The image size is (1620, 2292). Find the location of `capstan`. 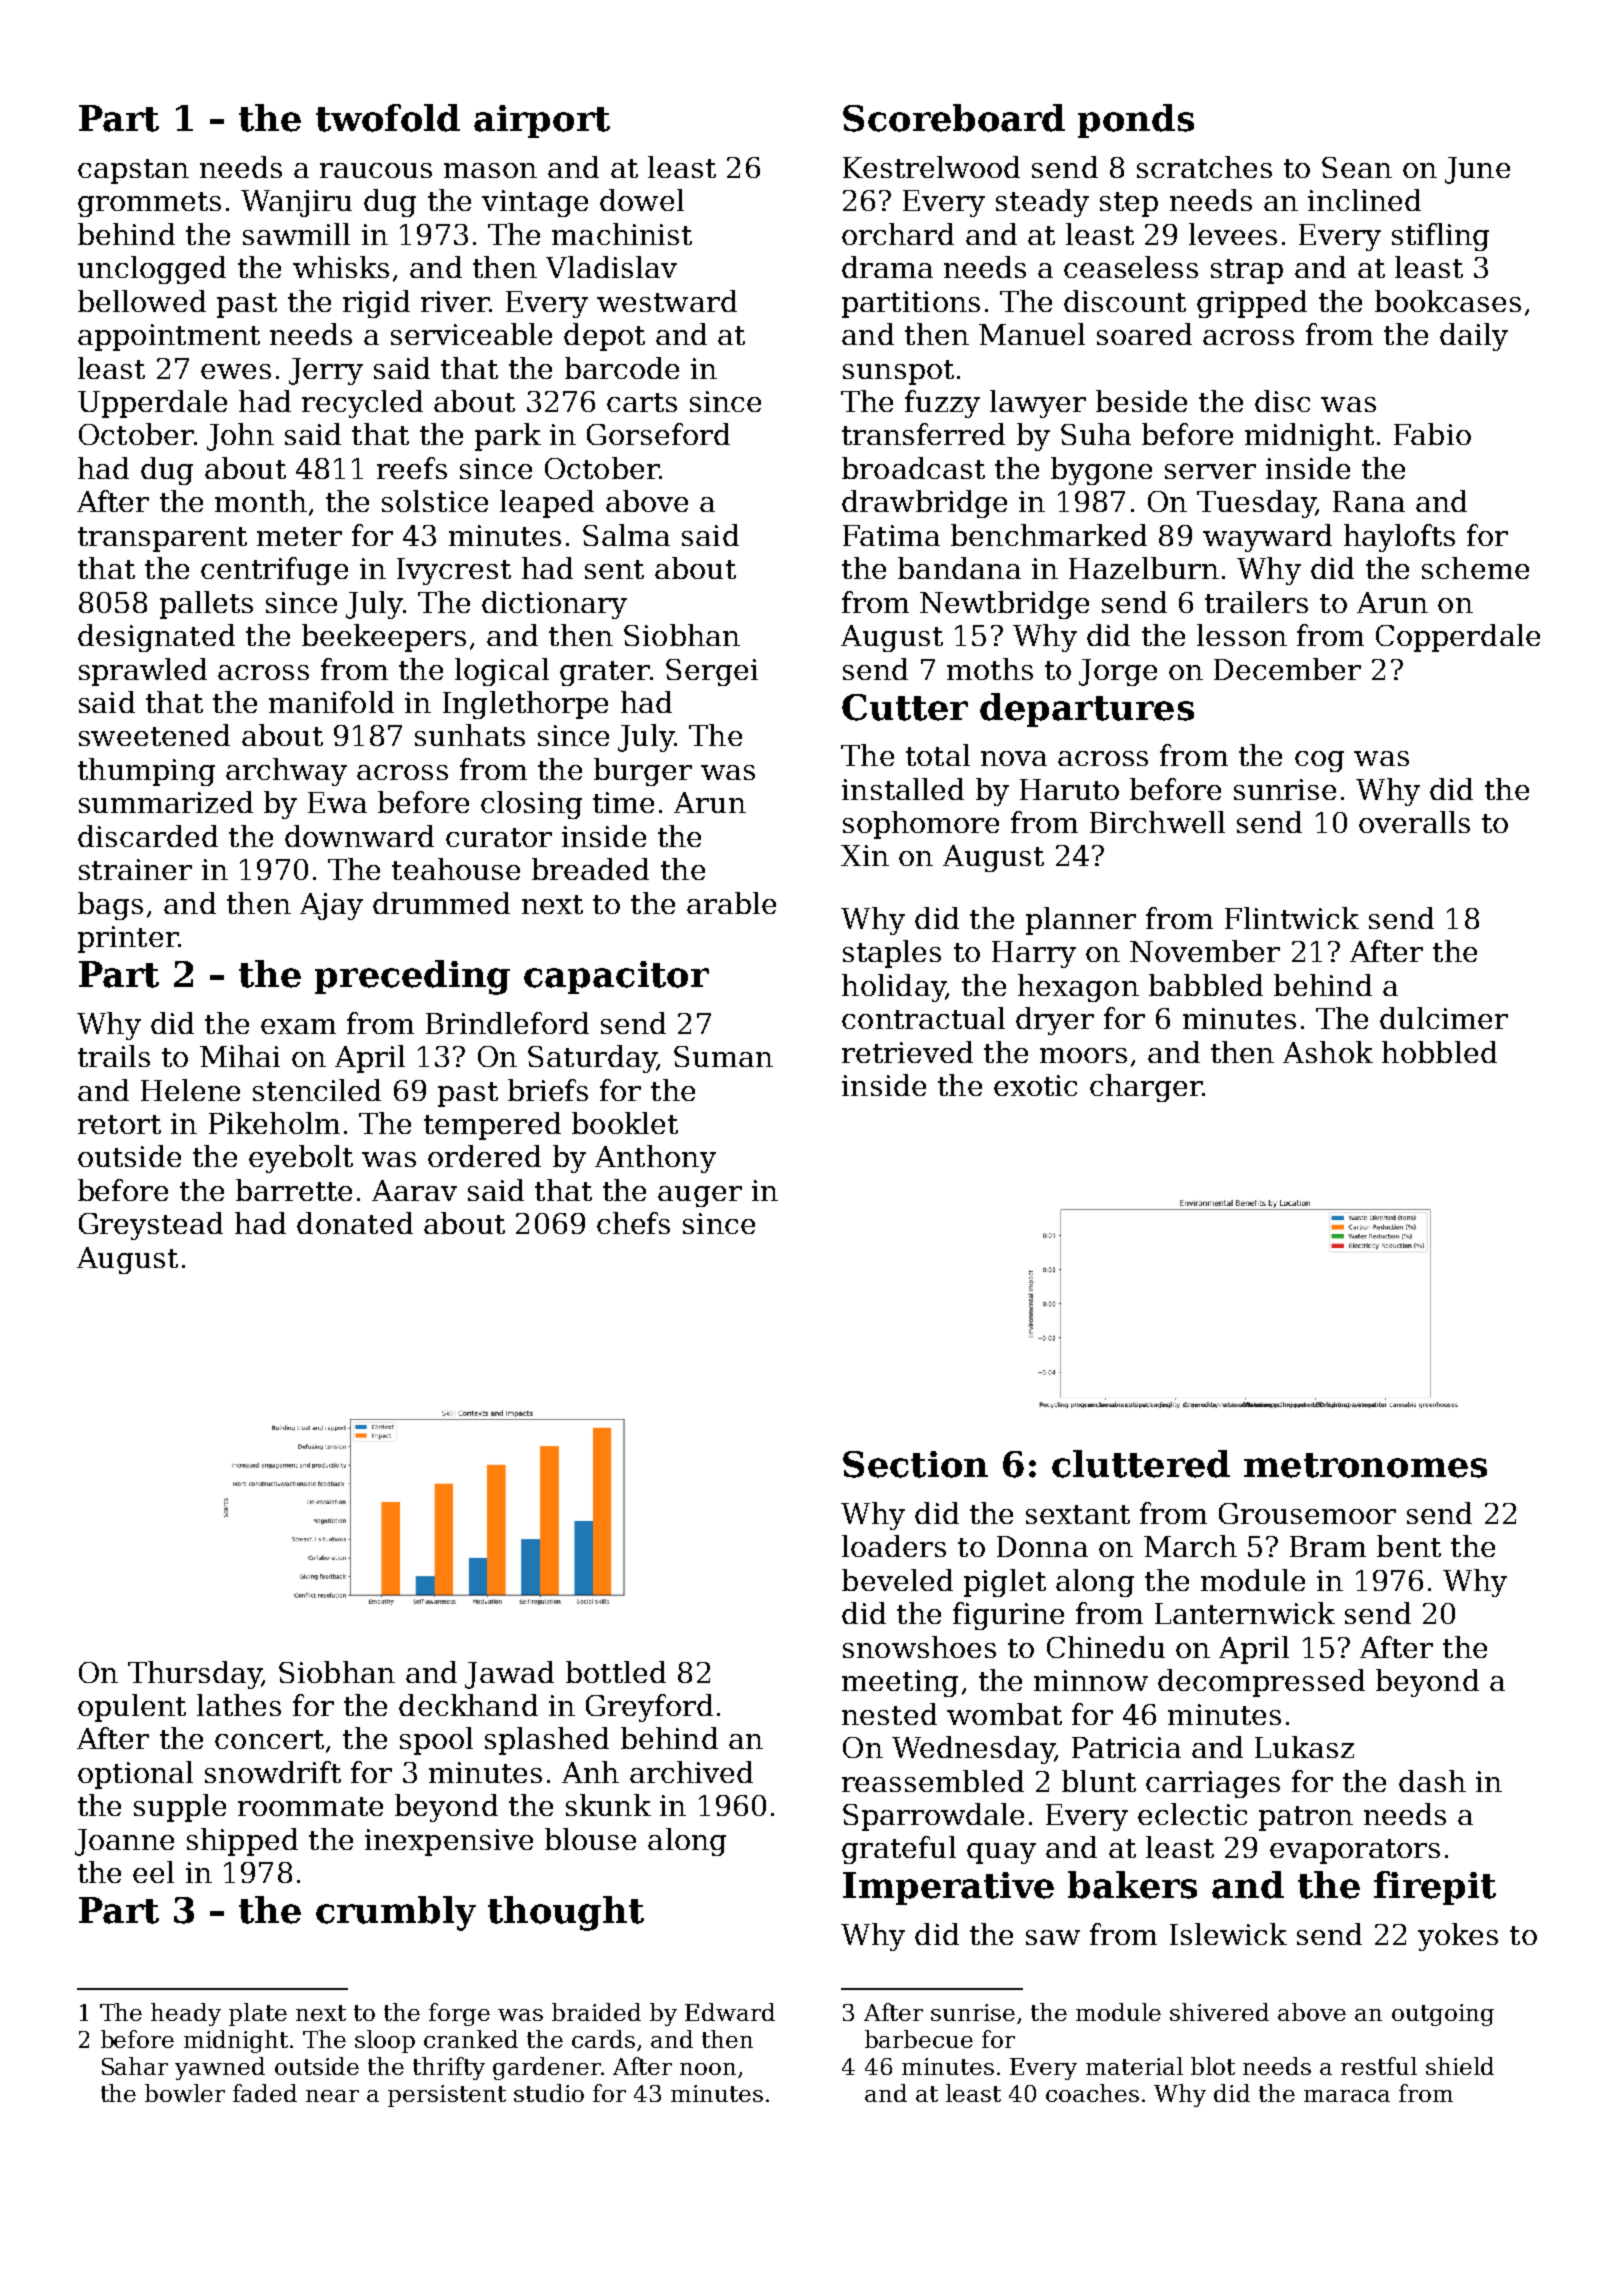

capstan is located at coordinates (133, 171).
